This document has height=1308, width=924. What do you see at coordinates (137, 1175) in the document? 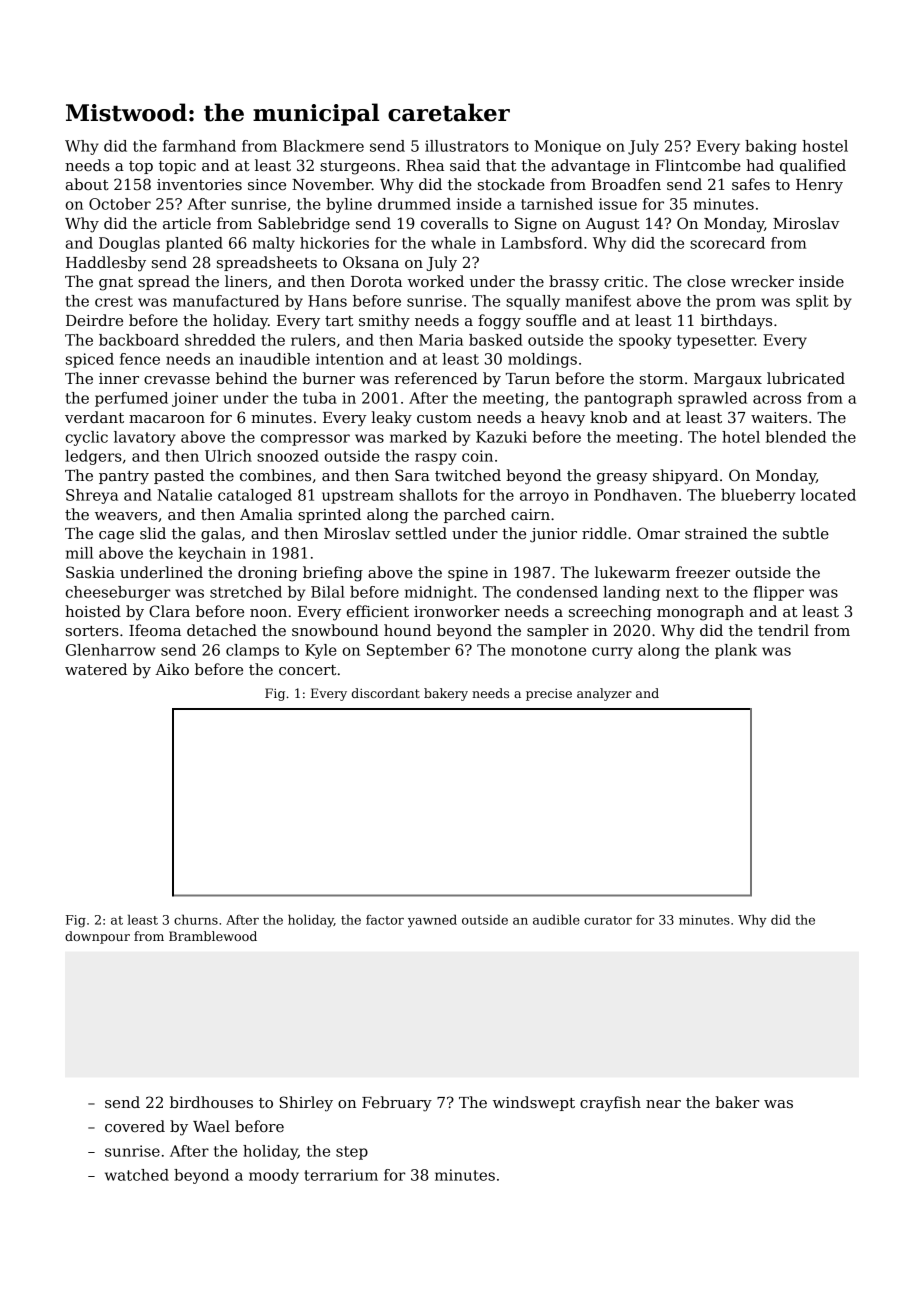
I see `watched` at bounding box center [137, 1175].
